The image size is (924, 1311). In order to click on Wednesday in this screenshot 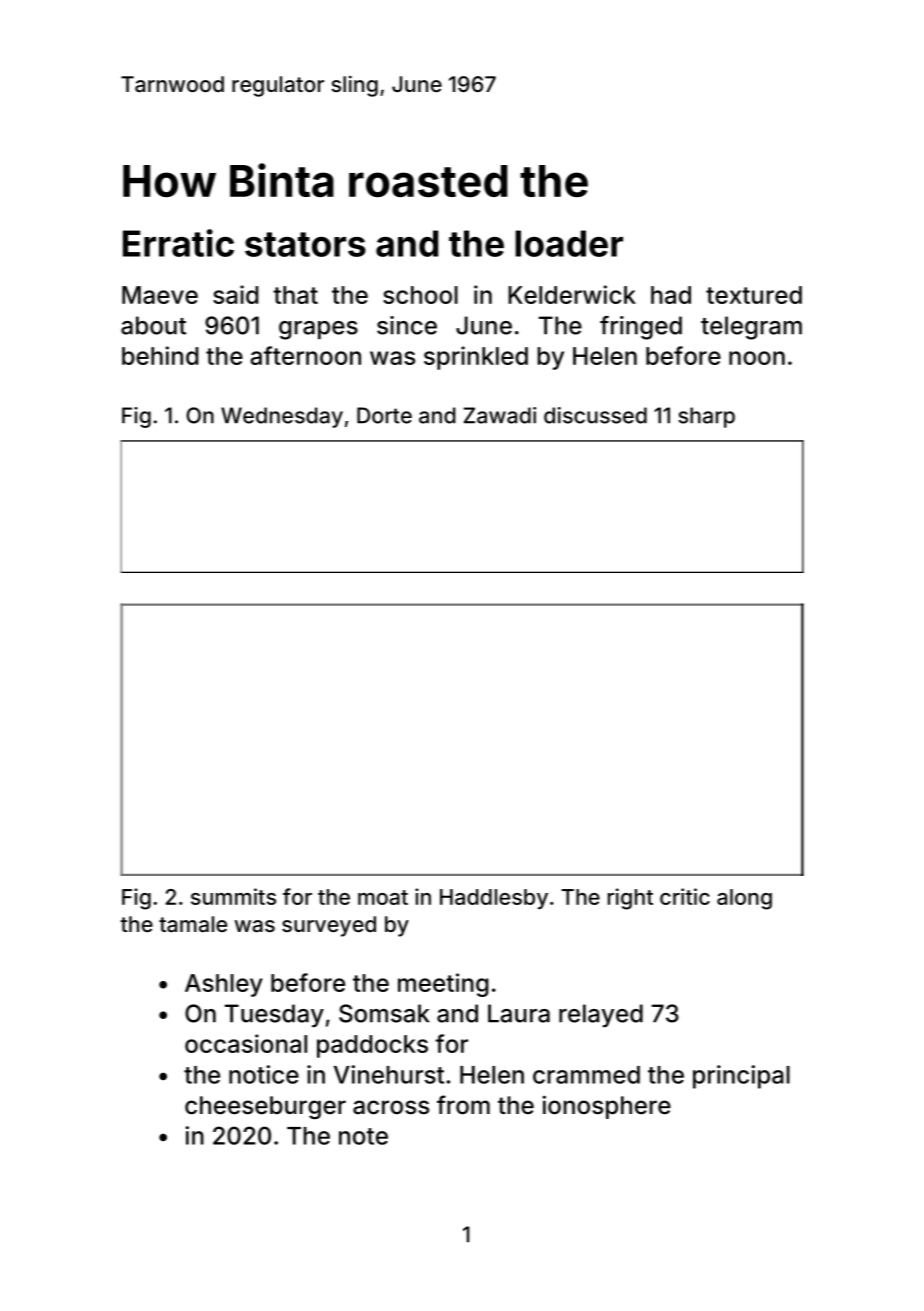, I will do `click(282, 417)`.
